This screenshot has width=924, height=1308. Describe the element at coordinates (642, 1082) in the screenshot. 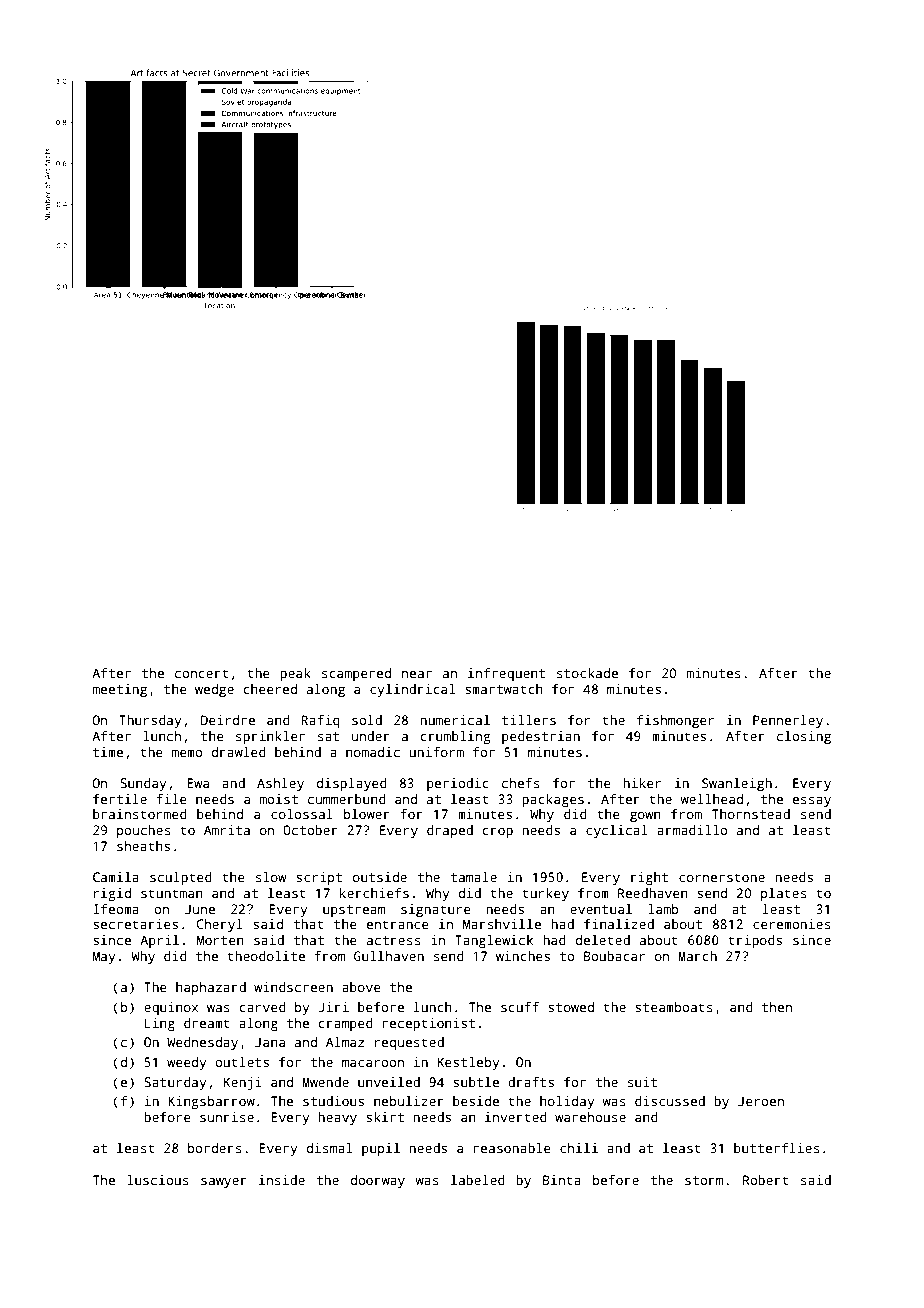

I see `suit` at that location.
